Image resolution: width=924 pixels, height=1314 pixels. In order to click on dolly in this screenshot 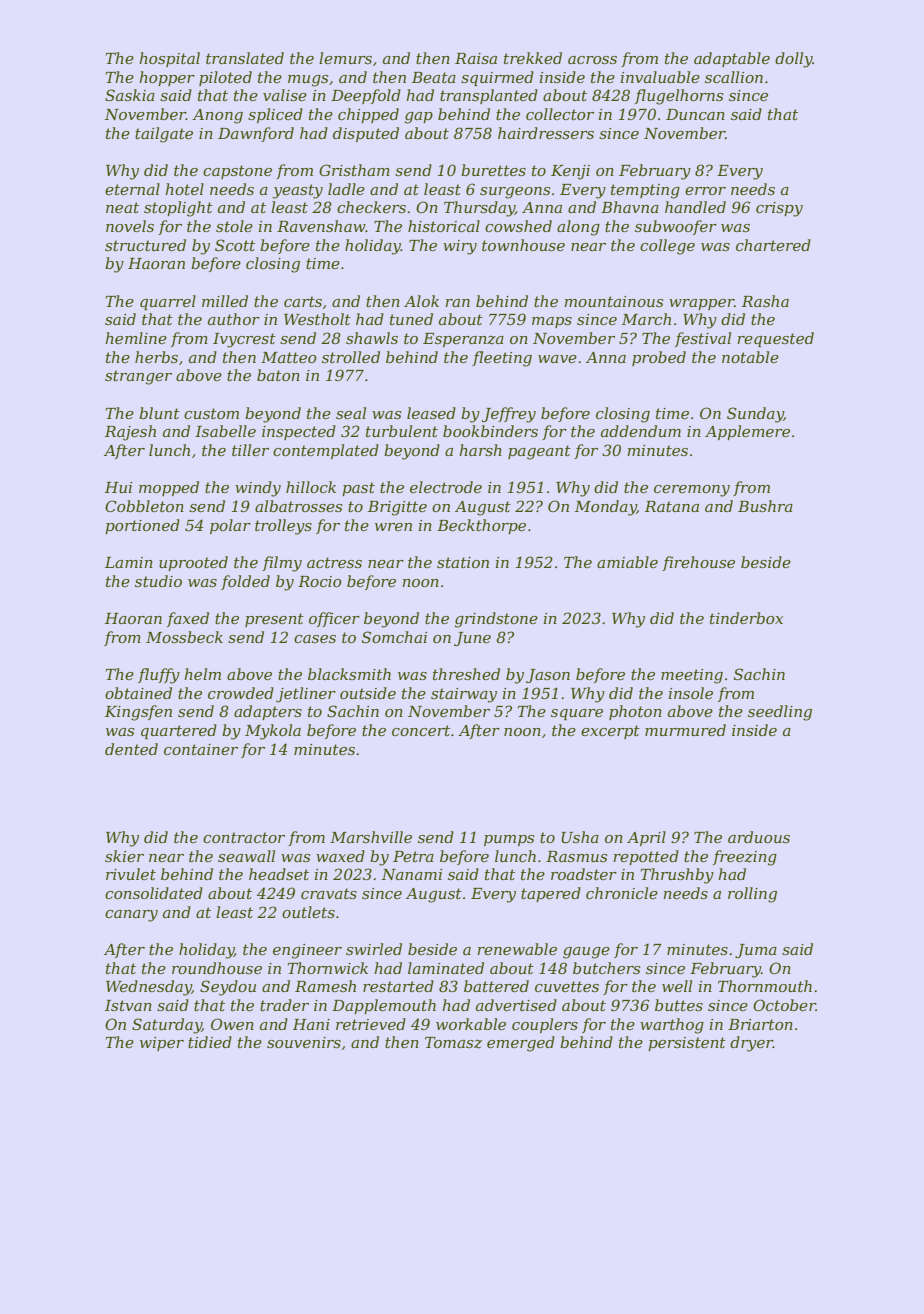, I will do `click(794, 60)`.
